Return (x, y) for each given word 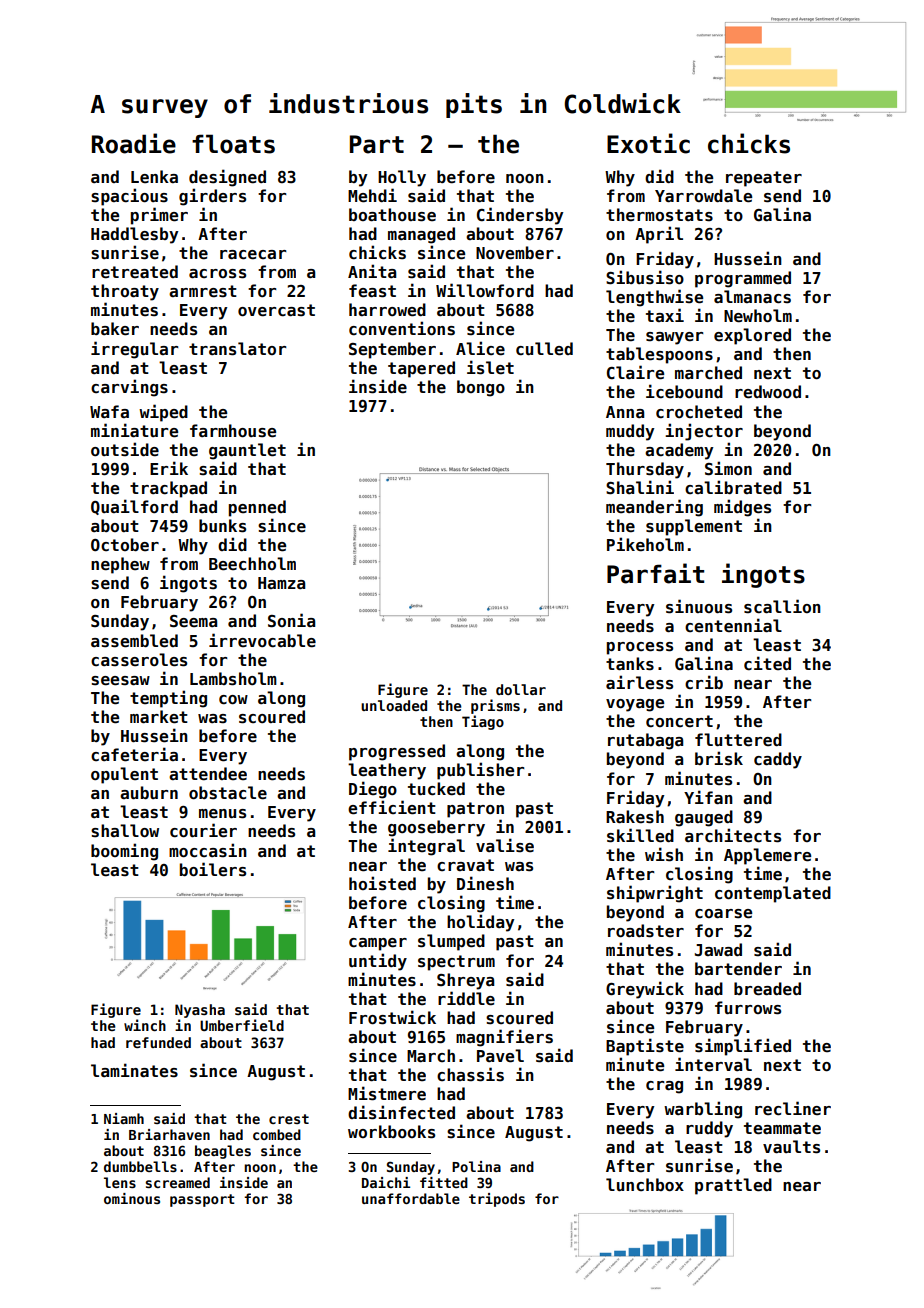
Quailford (134, 507)
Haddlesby (134, 235)
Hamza (281, 583)
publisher (480, 771)
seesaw (120, 681)
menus (222, 814)
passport (202, 1200)
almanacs (752, 297)
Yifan (708, 797)
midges (742, 508)
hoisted (382, 883)
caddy (778, 760)
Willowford (485, 290)
